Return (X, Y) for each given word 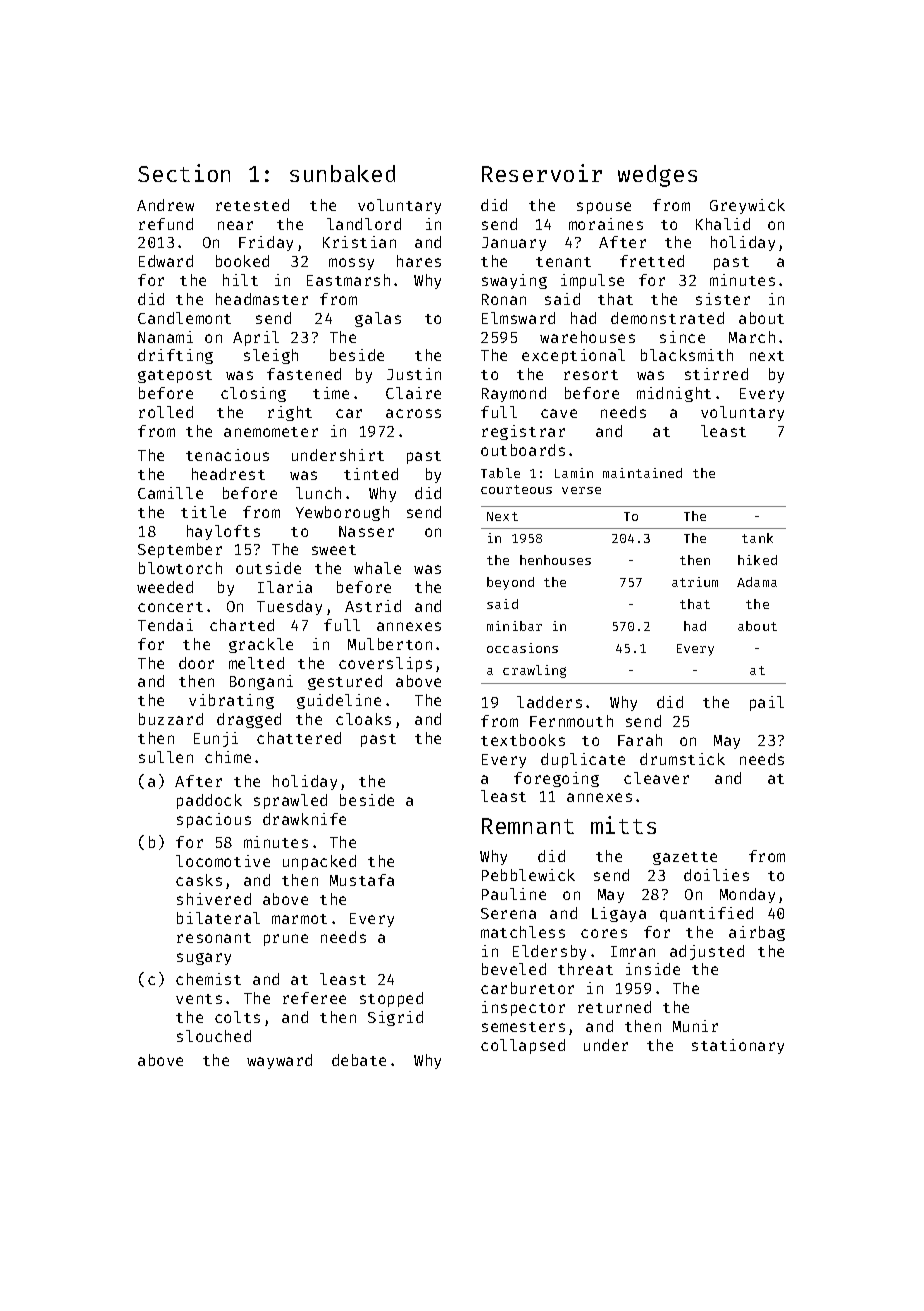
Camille (170, 493)
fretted (652, 261)
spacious (214, 820)
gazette (685, 858)
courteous (516, 489)
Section (184, 173)
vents (199, 999)
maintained (642, 473)
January (514, 244)
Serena (508, 913)
